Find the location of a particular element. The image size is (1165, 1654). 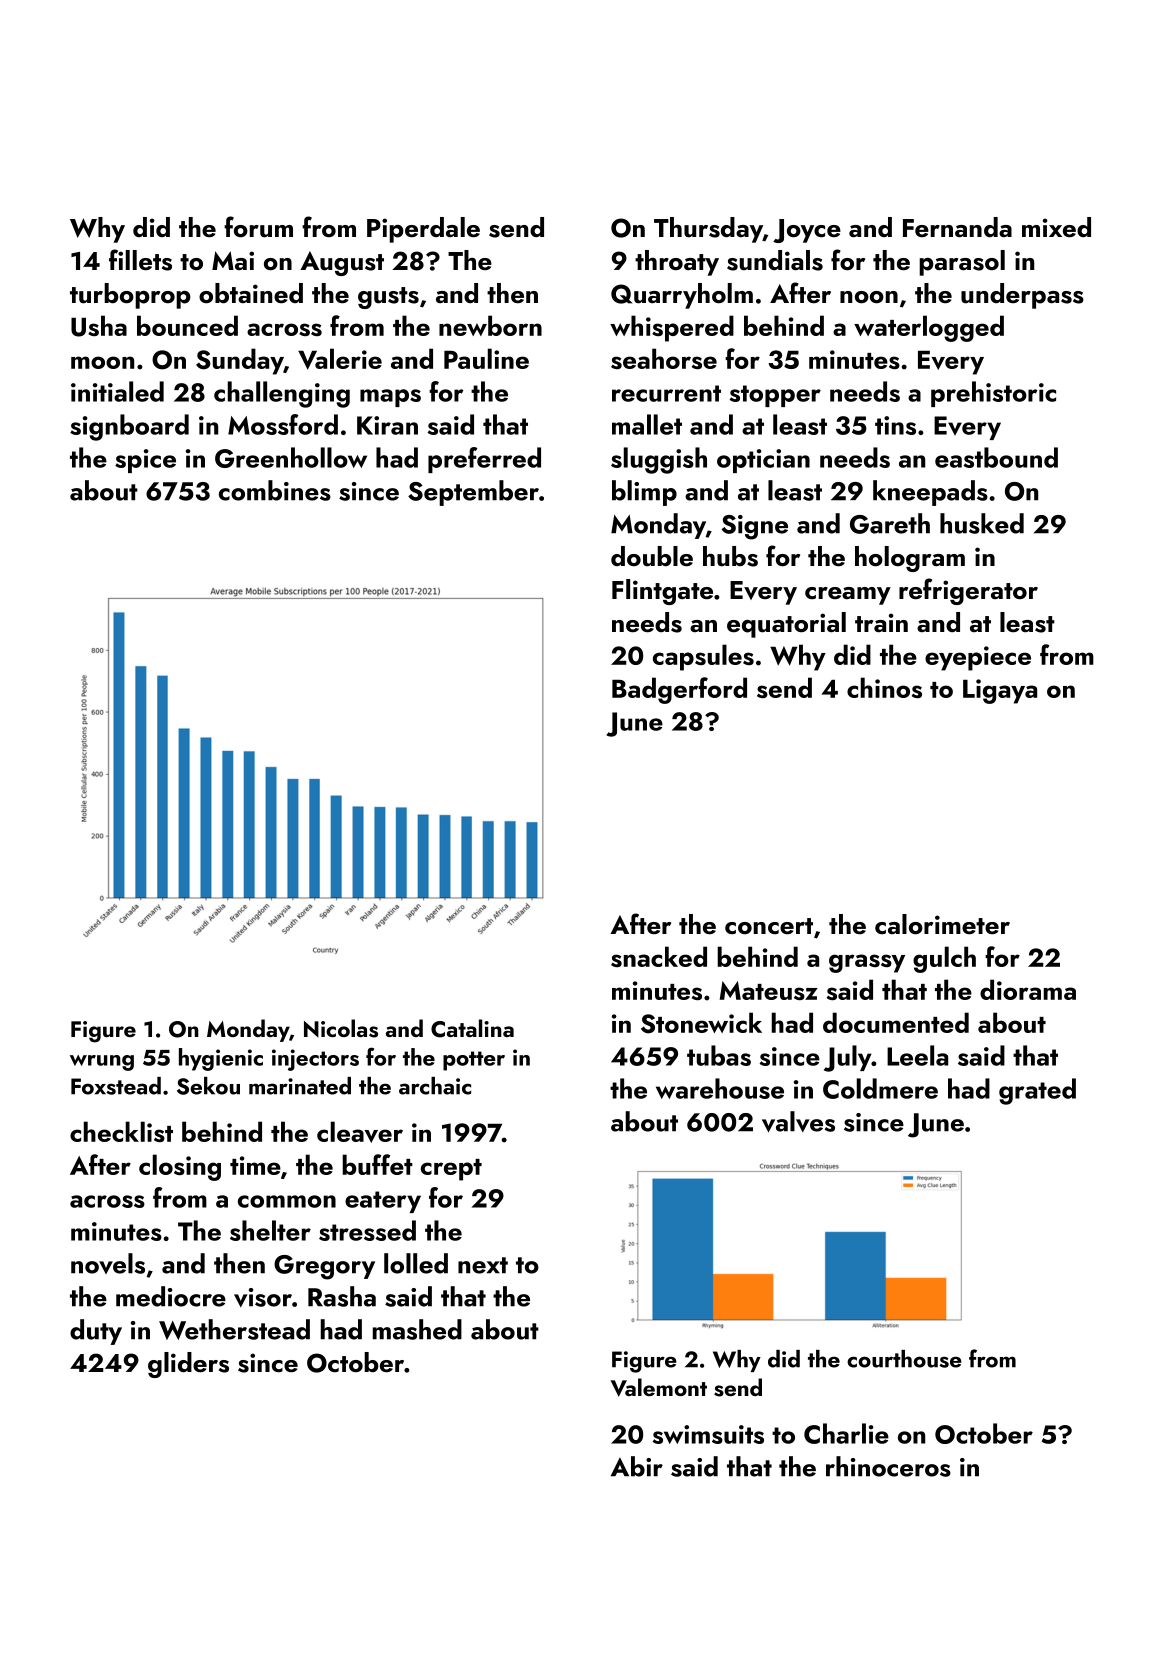

lolled is located at coordinates (416, 1263).
